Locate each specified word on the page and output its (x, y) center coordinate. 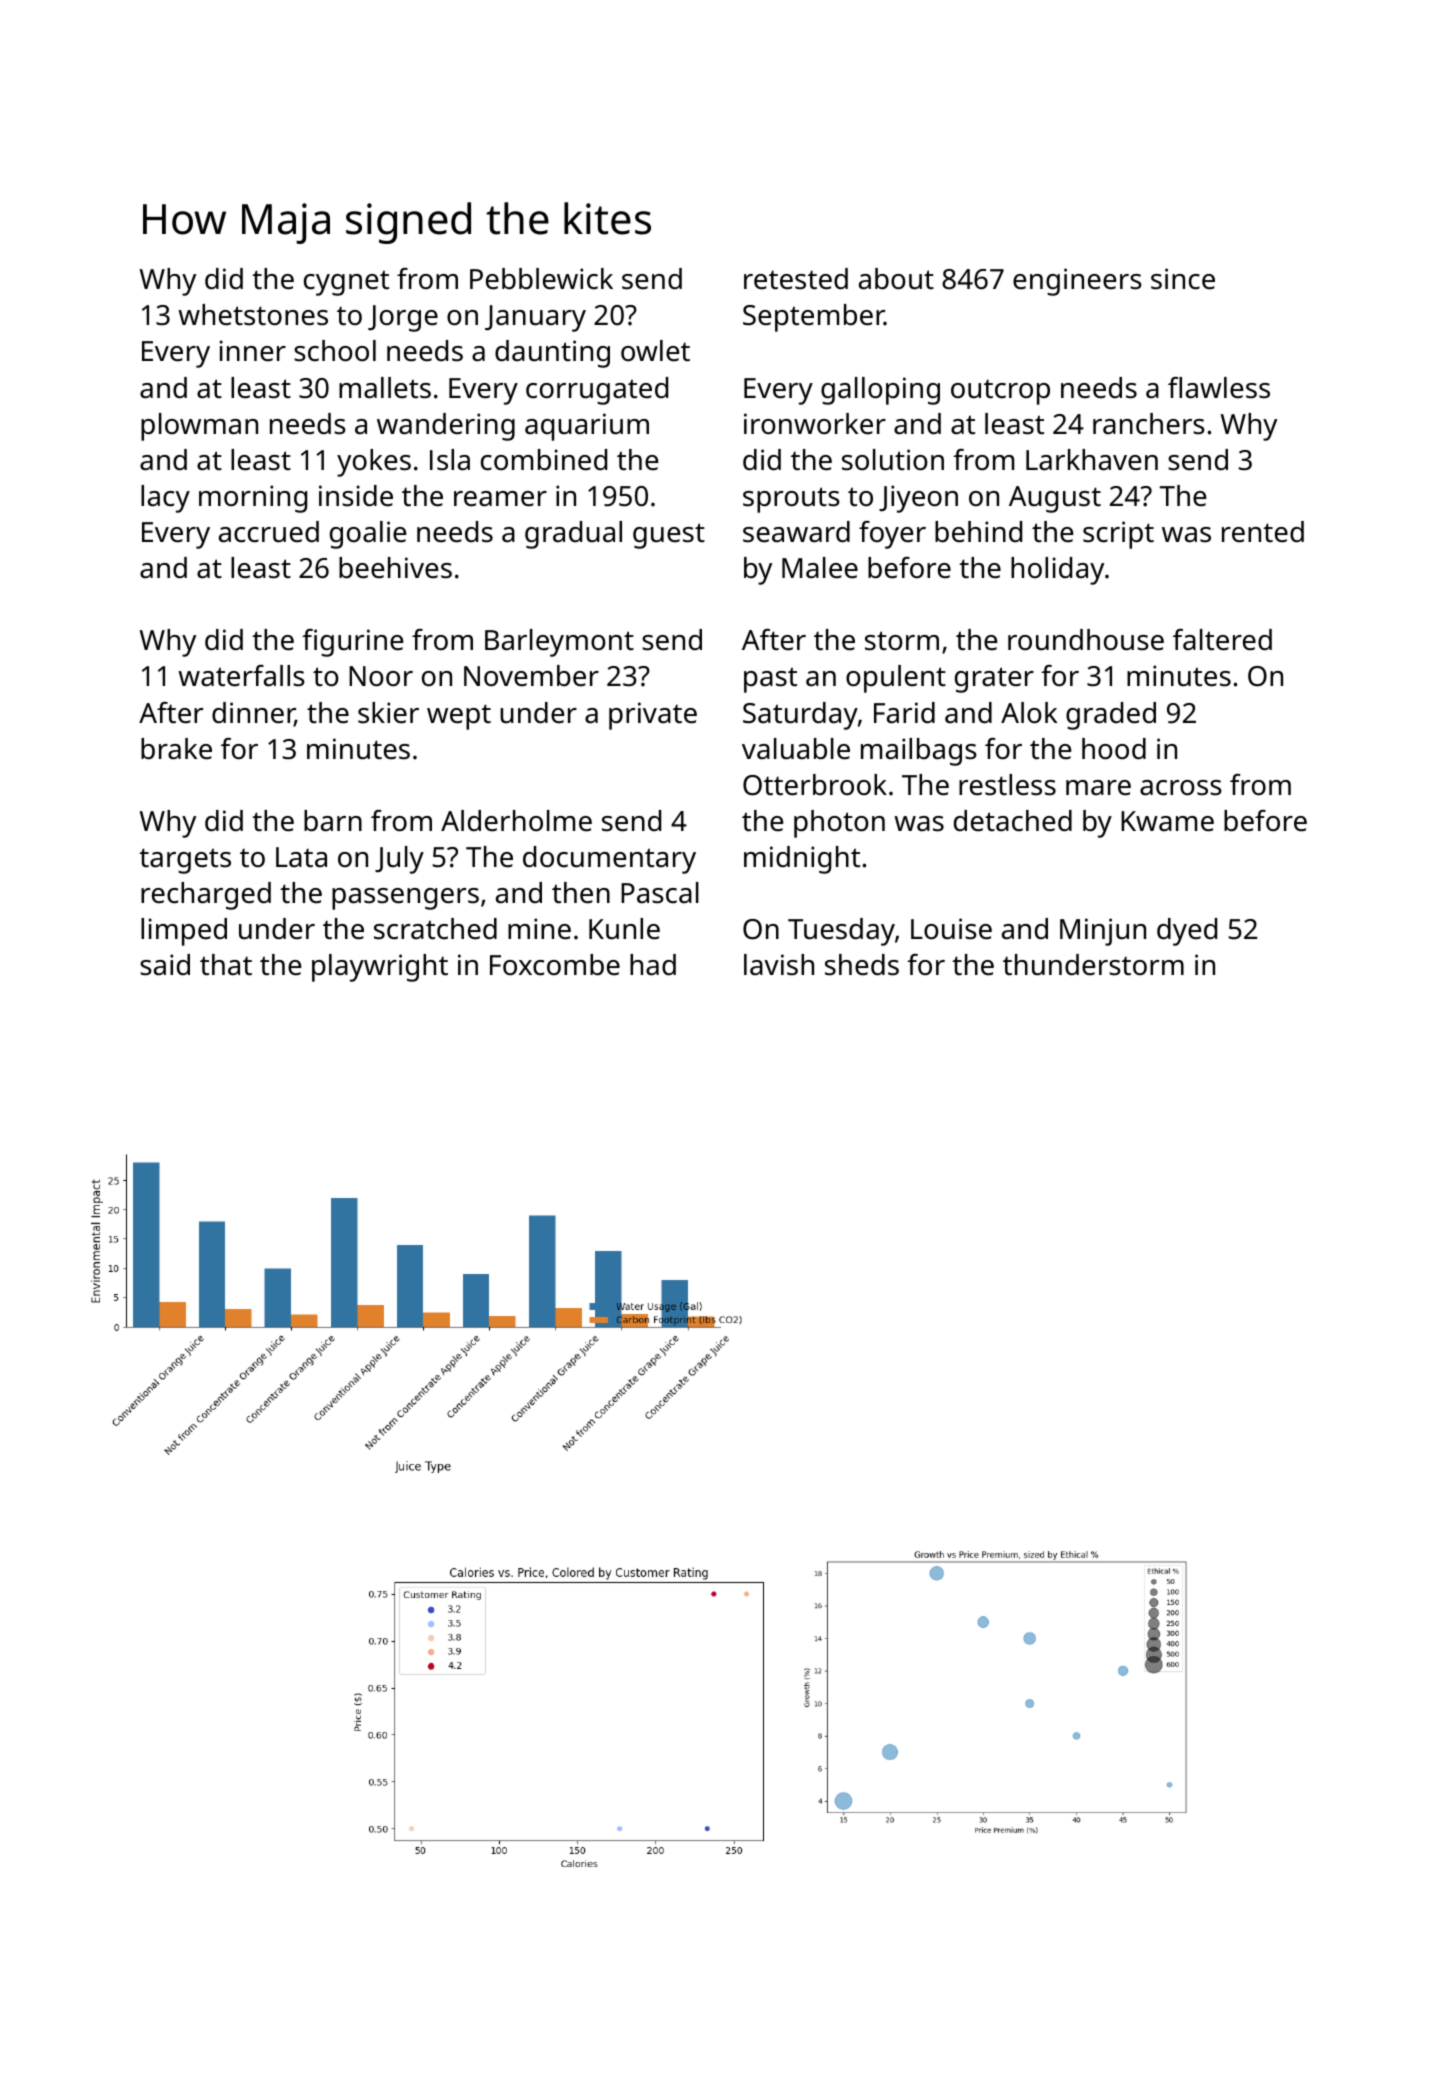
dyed (1187, 932)
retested (796, 279)
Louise (951, 929)
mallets (385, 388)
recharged (206, 896)
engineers (1077, 282)
